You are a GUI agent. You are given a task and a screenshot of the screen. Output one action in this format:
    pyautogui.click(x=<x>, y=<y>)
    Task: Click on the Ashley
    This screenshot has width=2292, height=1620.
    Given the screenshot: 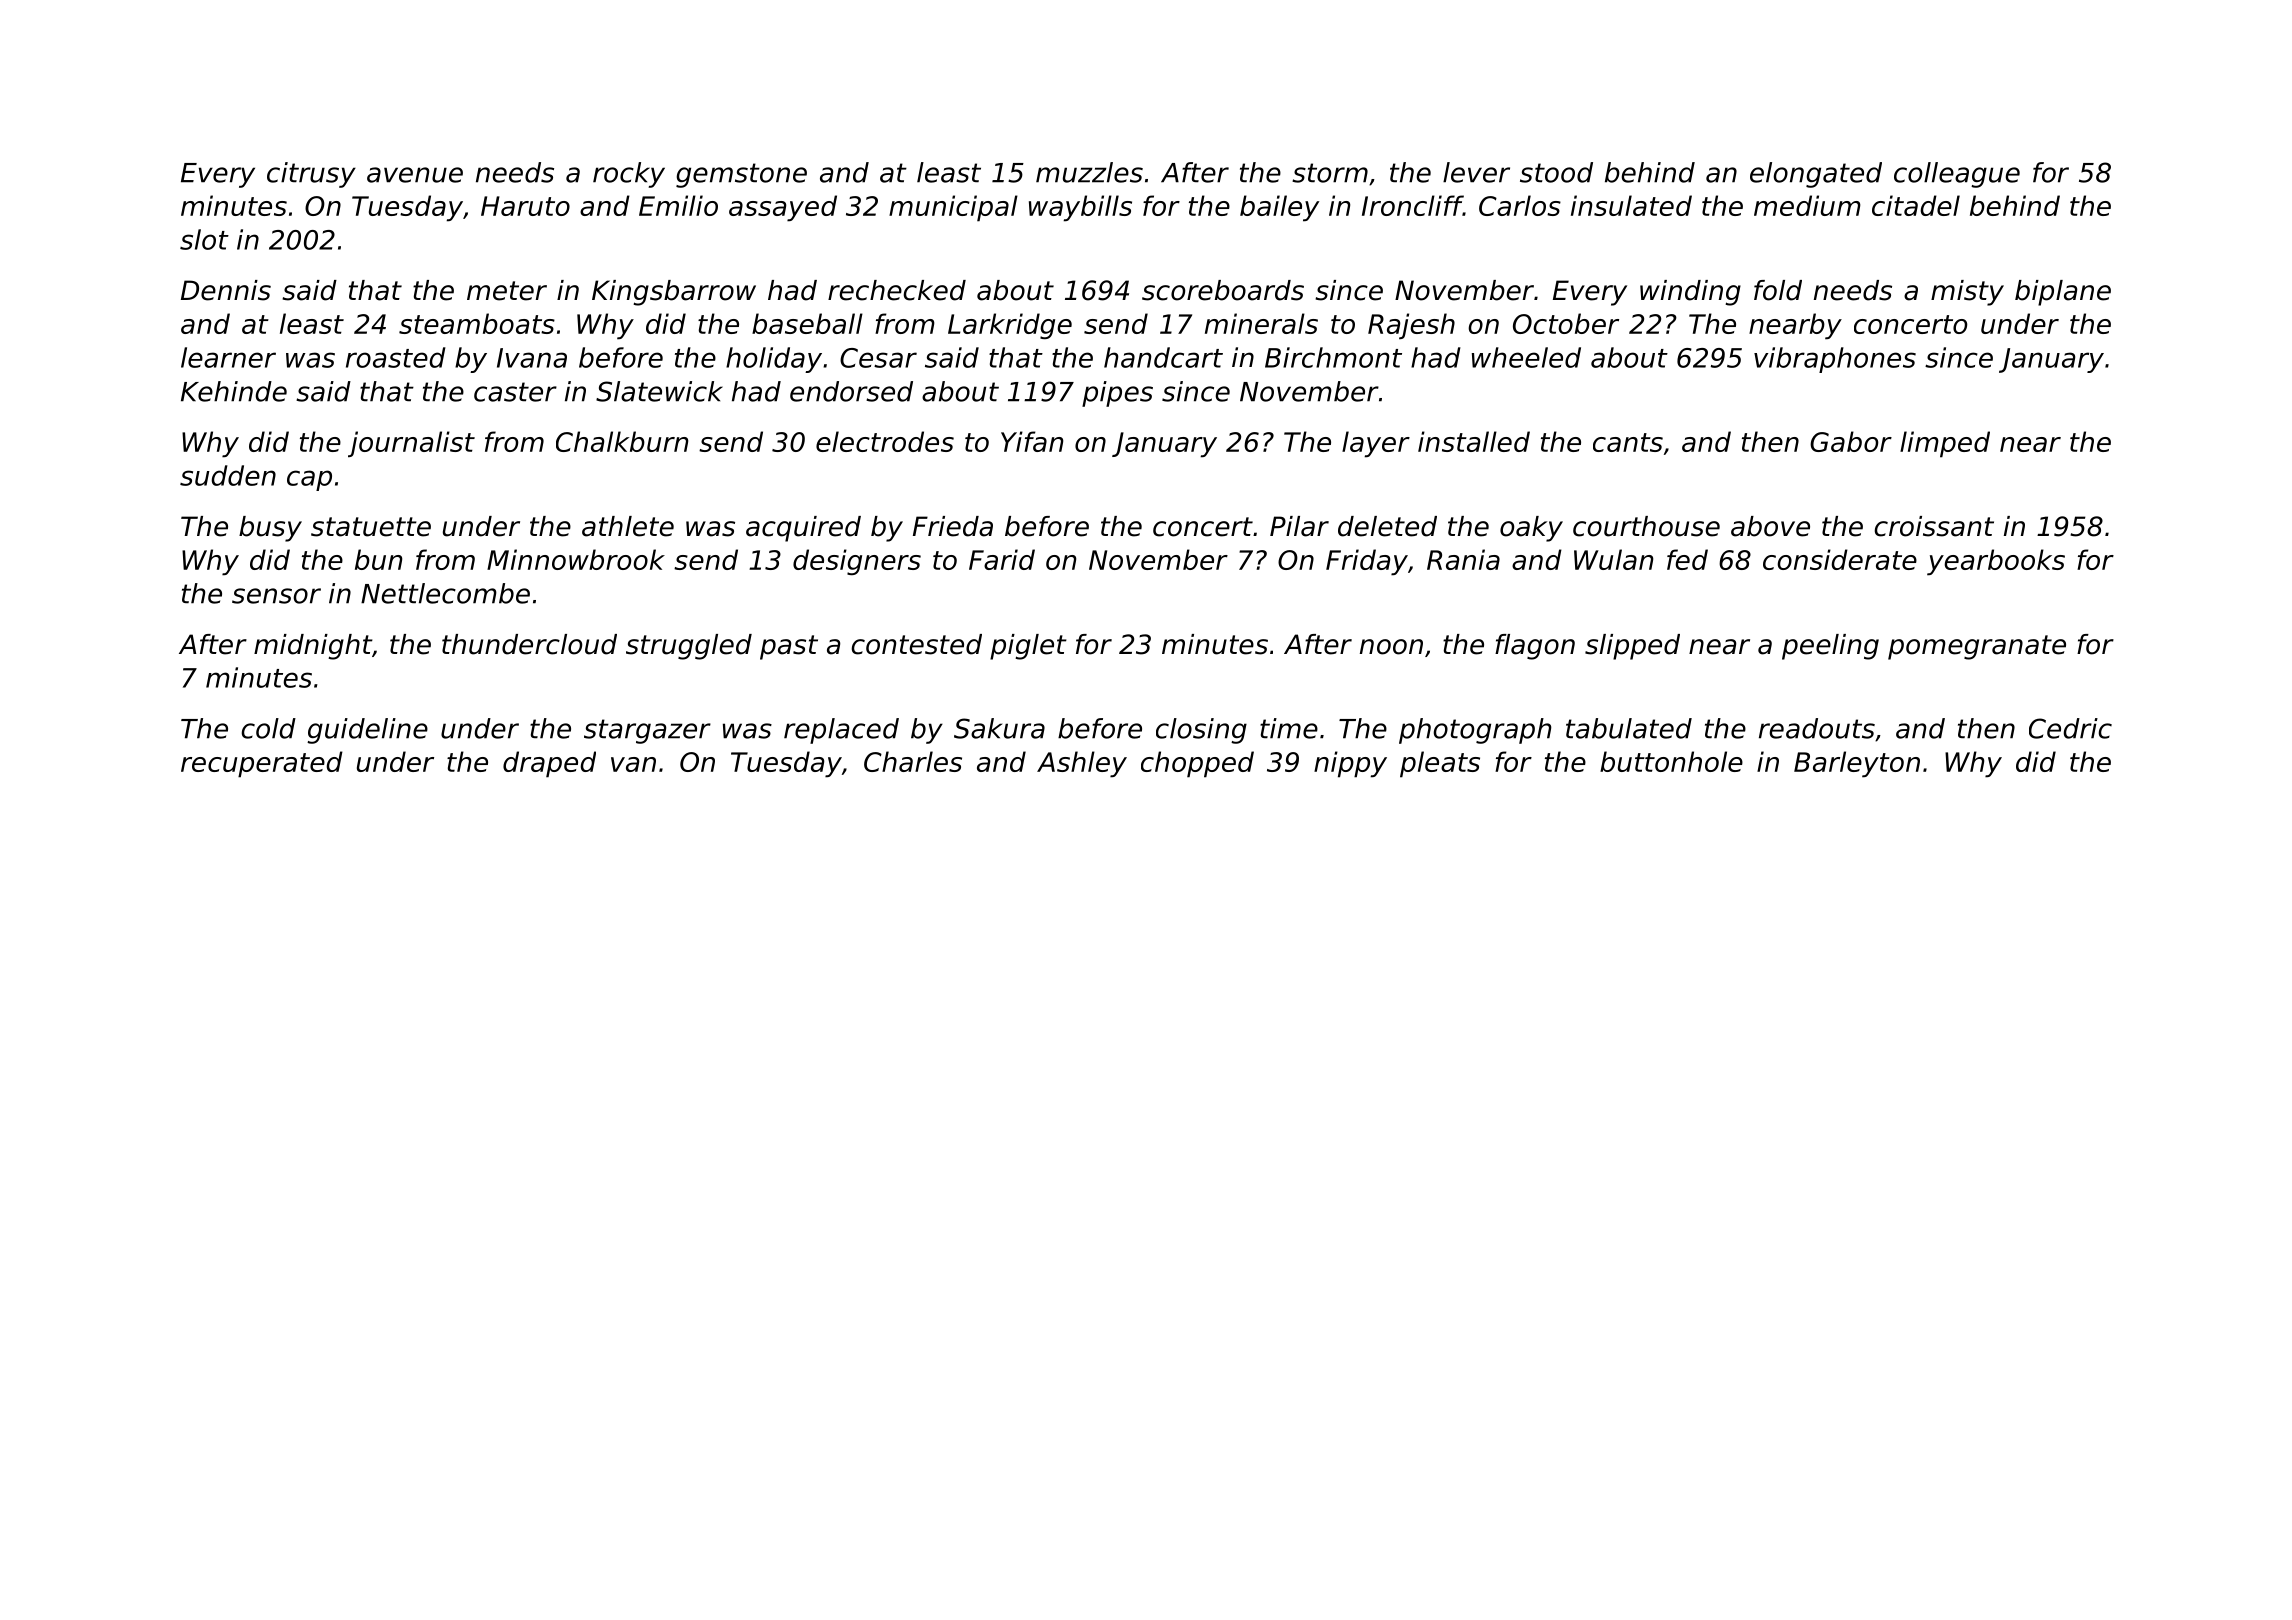 What is the action you would take?
    pyautogui.click(x=1082, y=764)
